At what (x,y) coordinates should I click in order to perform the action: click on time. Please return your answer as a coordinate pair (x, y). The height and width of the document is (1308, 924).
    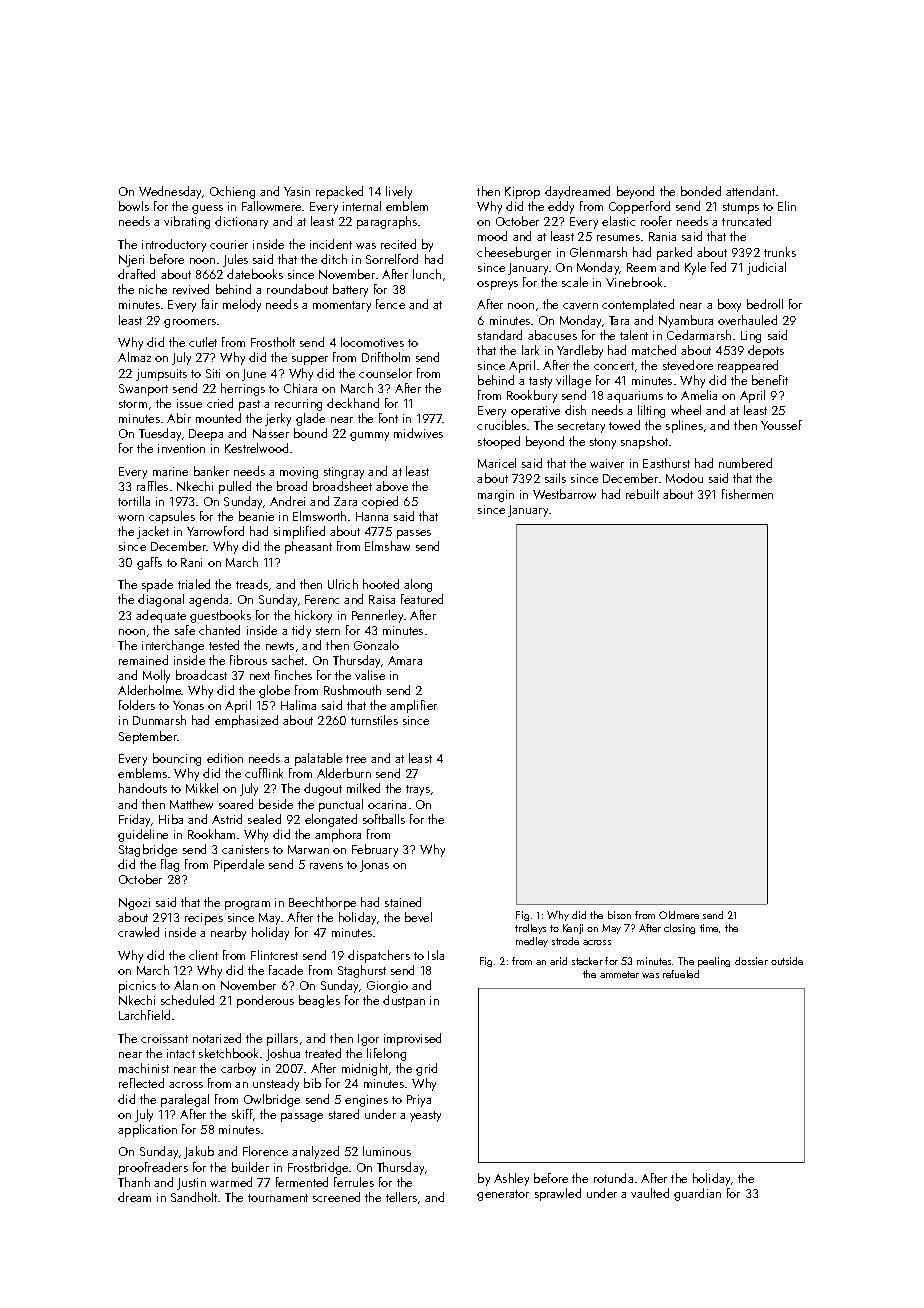
    Looking at the image, I should click on (709, 928).
